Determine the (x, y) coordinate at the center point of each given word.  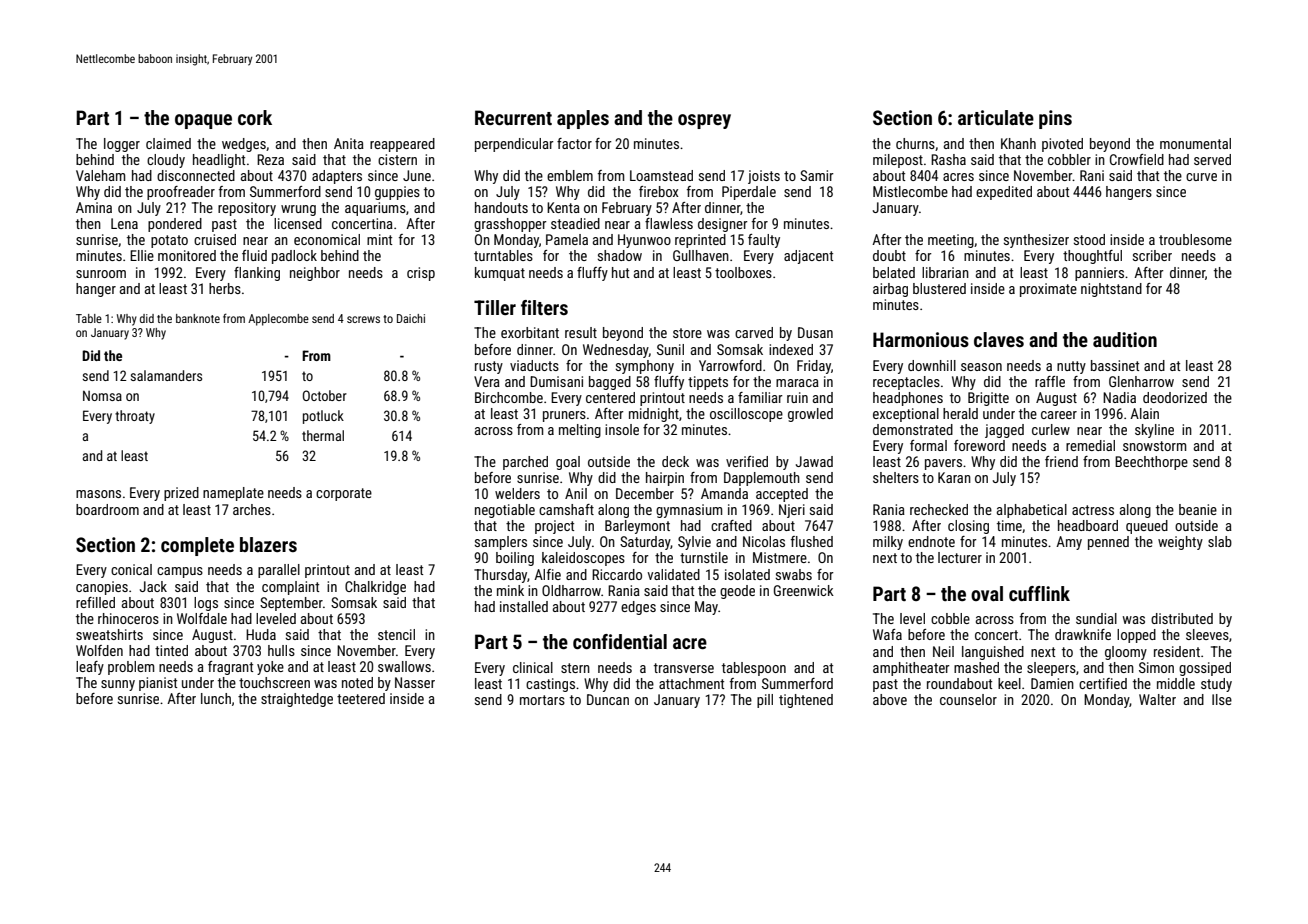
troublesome (1195, 239)
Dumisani (556, 381)
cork (255, 117)
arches (252, 509)
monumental (1195, 143)
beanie (1198, 509)
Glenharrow (1141, 381)
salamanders (166, 375)
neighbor (315, 274)
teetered (361, 698)
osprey (704, 121)
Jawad (814, 461)
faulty (764, 241)
